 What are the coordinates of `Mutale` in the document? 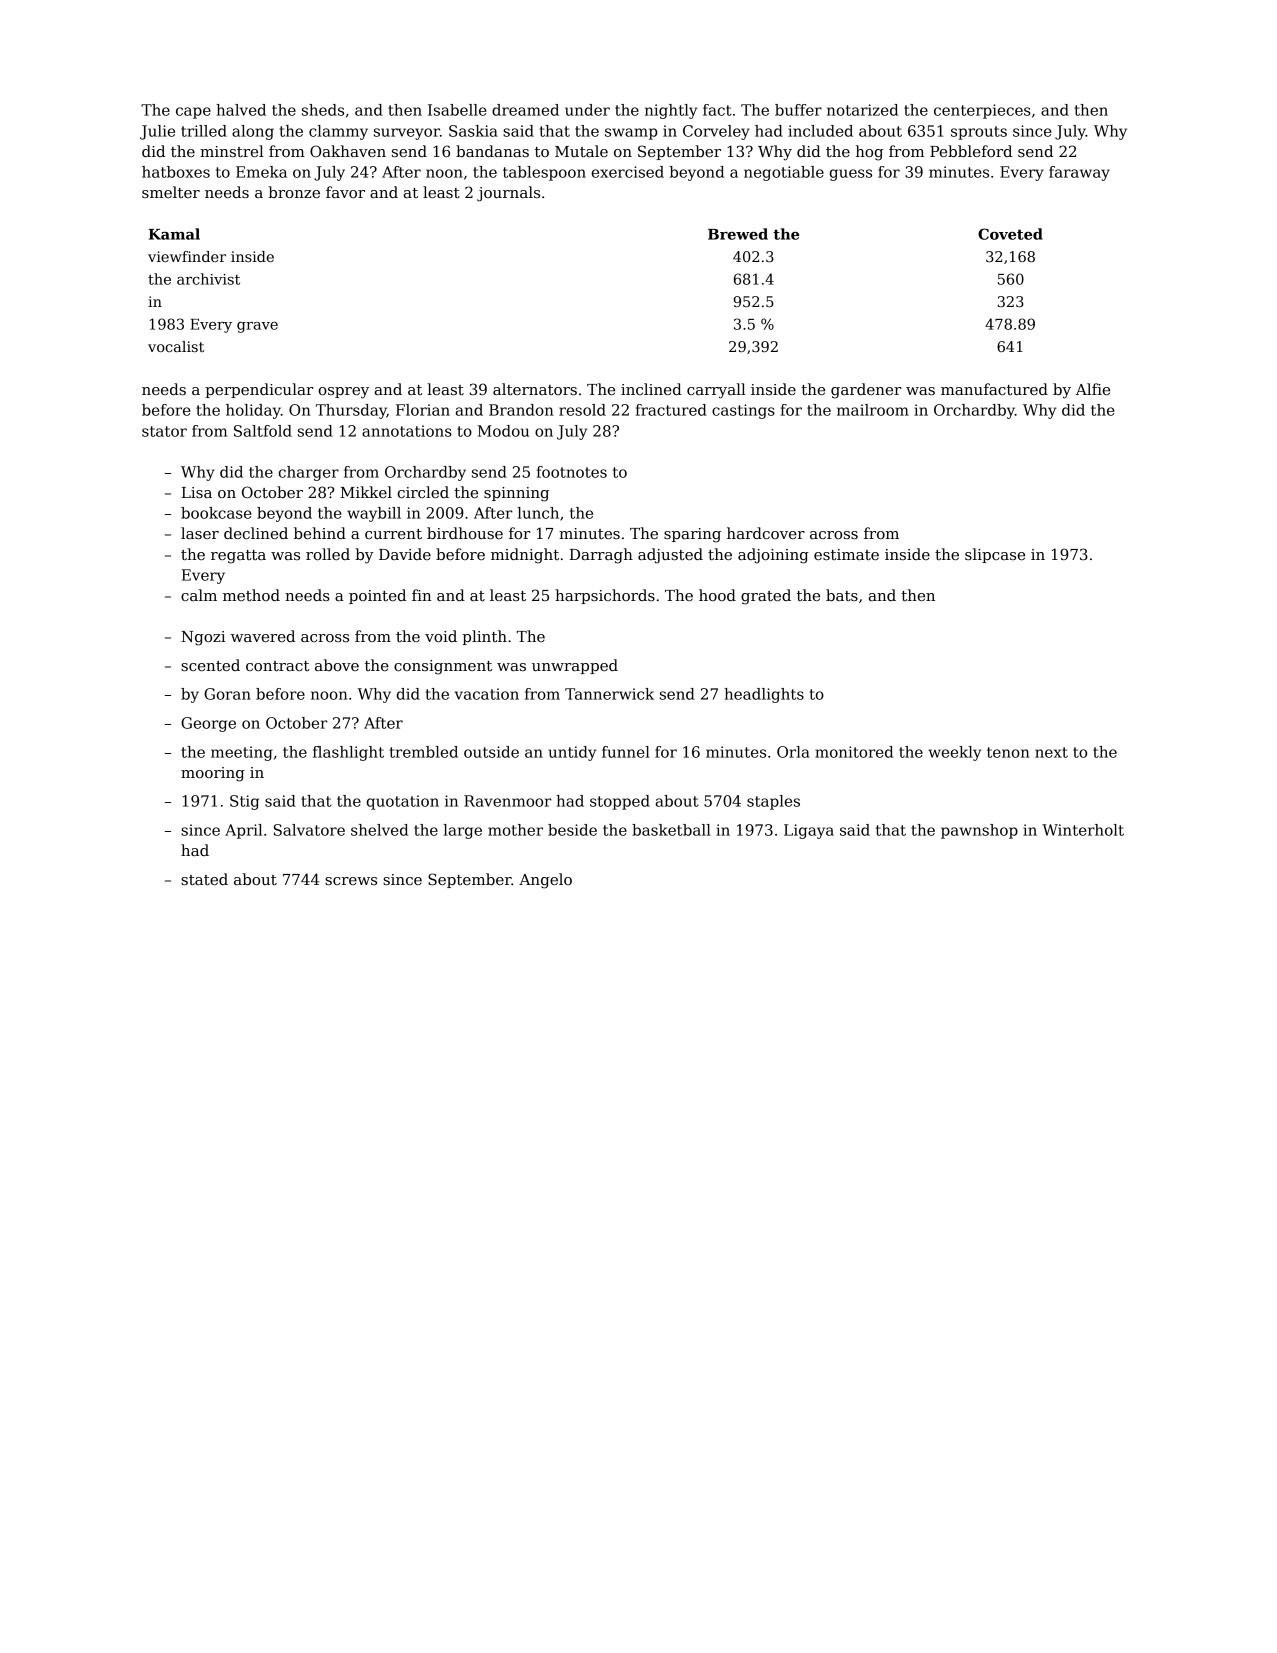 It's located at (581, 151).
